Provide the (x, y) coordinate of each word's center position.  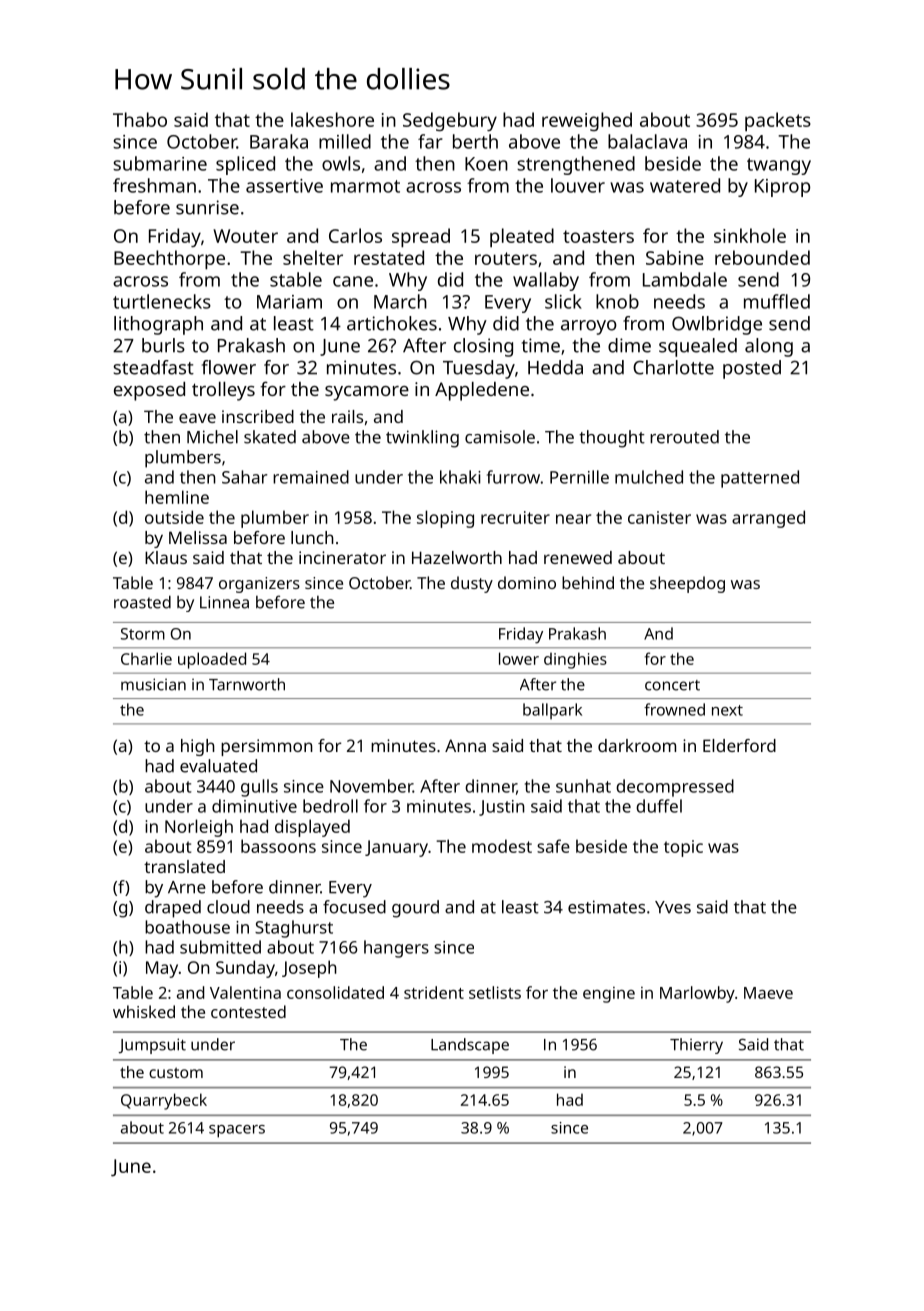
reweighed (587, 121)
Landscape (470, 1046)
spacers (237, 1131)
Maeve (768, 993)
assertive (284, 186)
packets (778, 121)
